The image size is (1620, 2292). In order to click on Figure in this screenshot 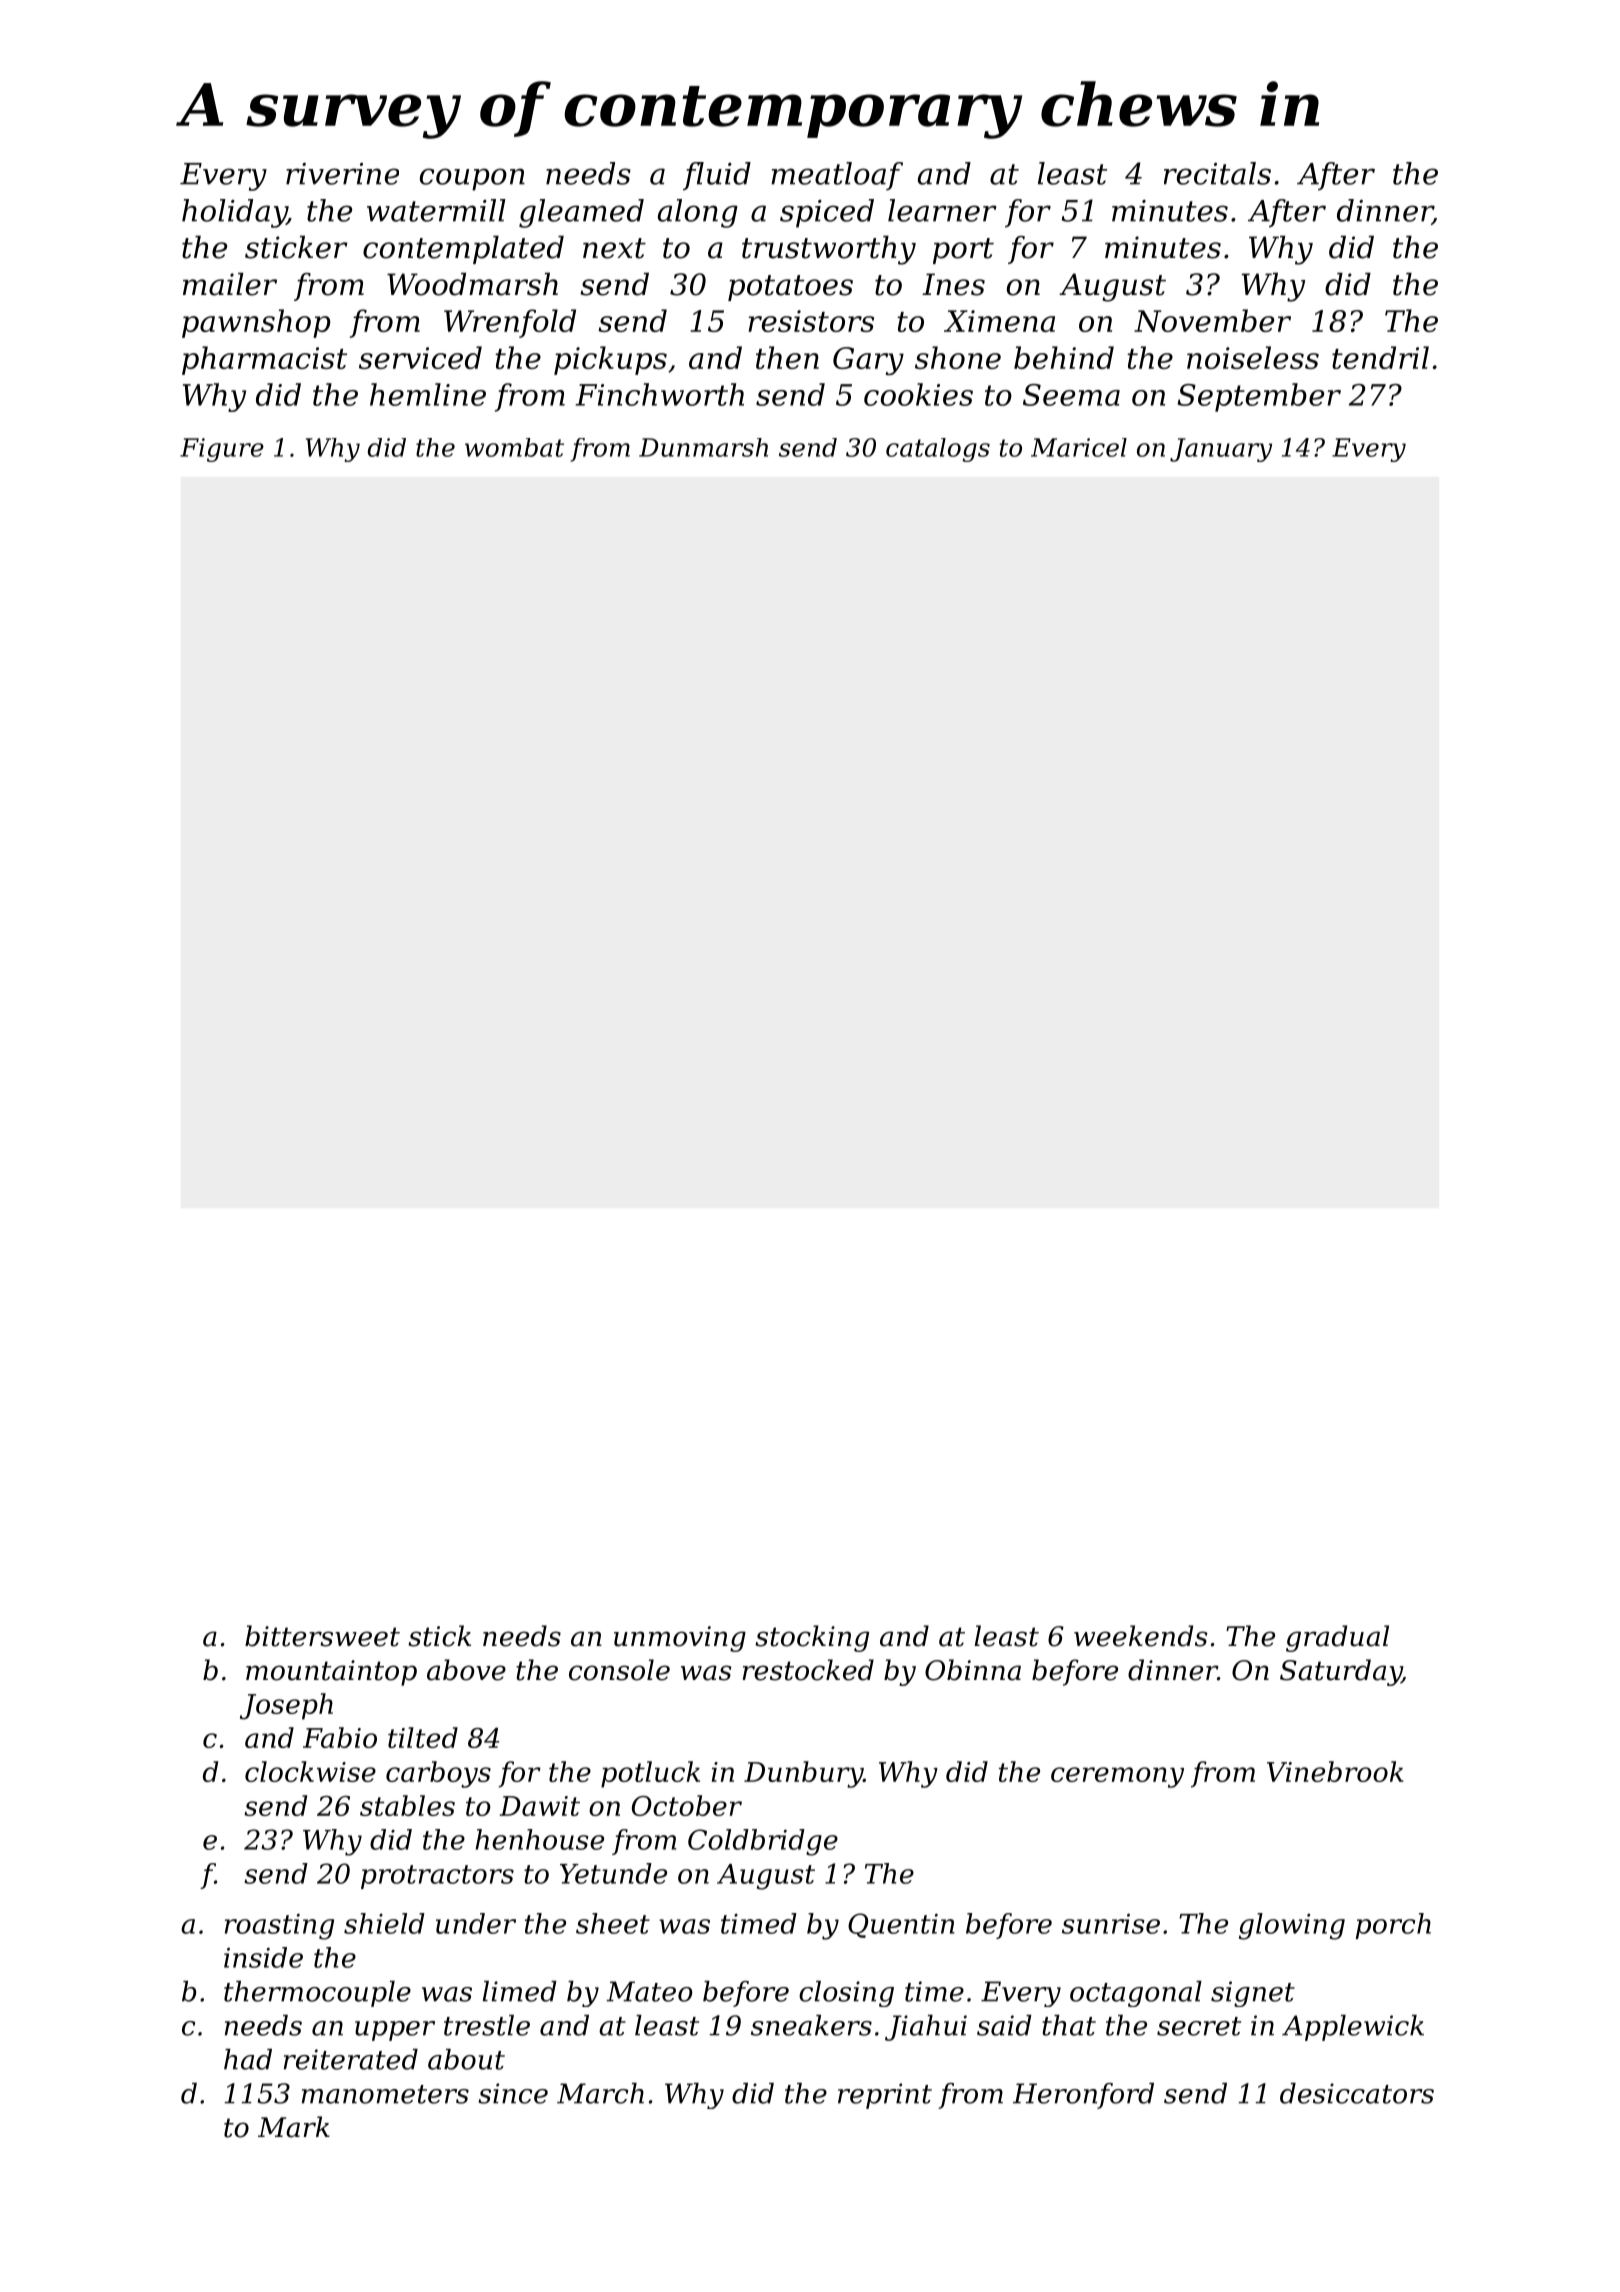, I will do `click(222, 450)`.
